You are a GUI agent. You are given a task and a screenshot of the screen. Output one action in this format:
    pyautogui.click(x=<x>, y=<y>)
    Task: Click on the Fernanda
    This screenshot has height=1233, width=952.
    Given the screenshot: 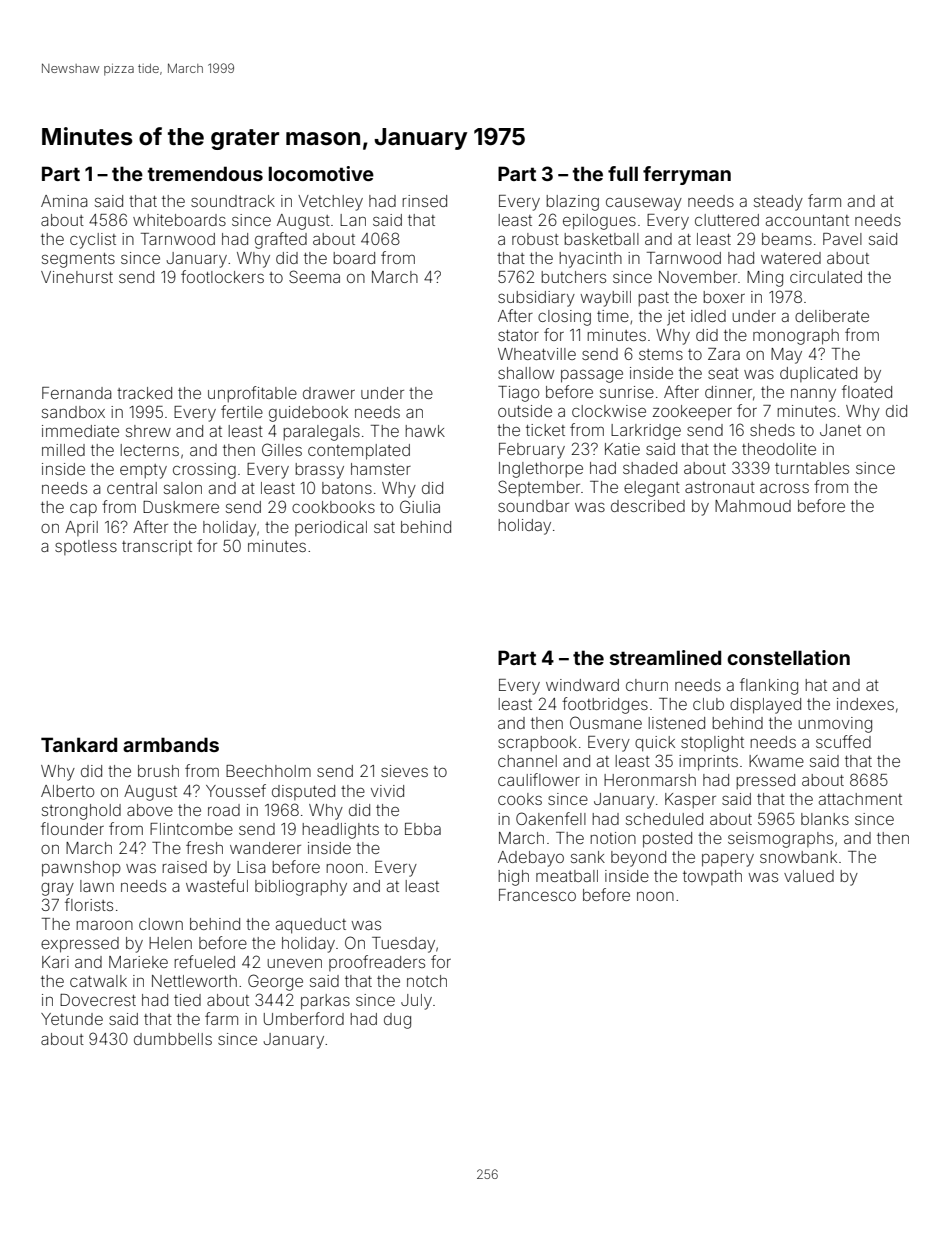 What is the action you would take?
    pyautogui.click(x=77, y=393)
